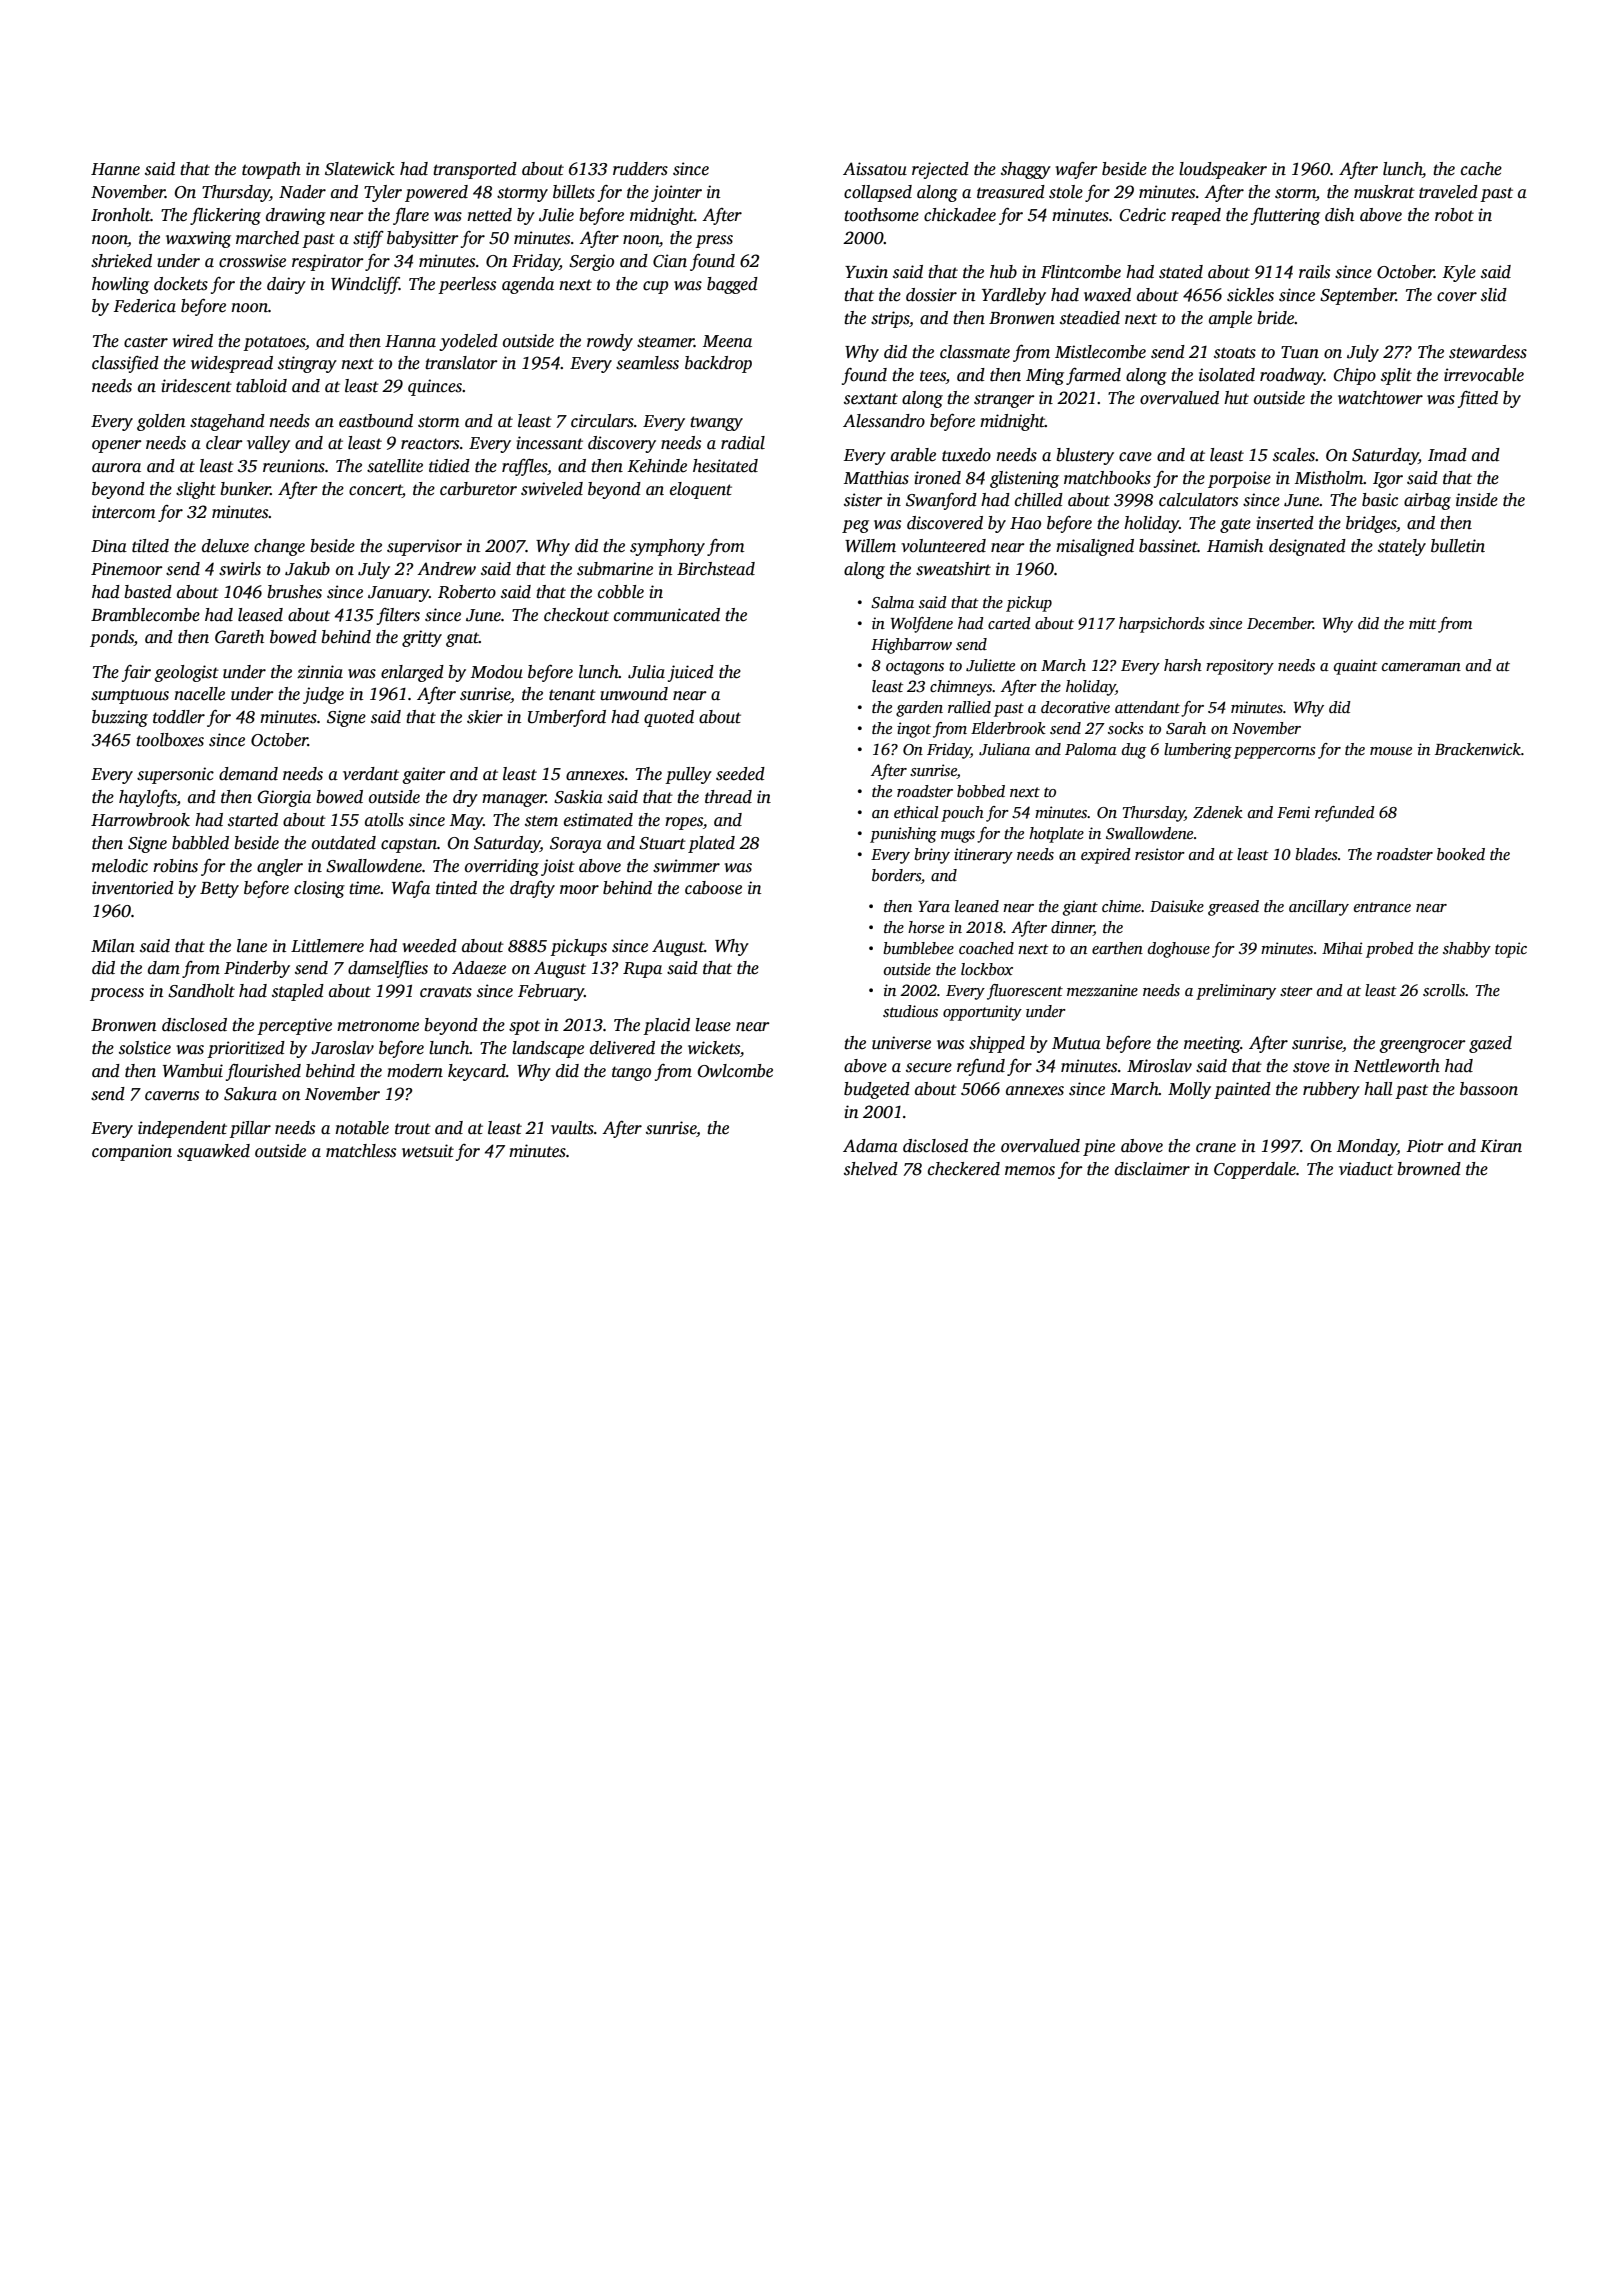 This screenshot has height=2292, width=1620. Describe the element at coordinates (1183, 665) in the screenshot. I see `harsh` at that location.
